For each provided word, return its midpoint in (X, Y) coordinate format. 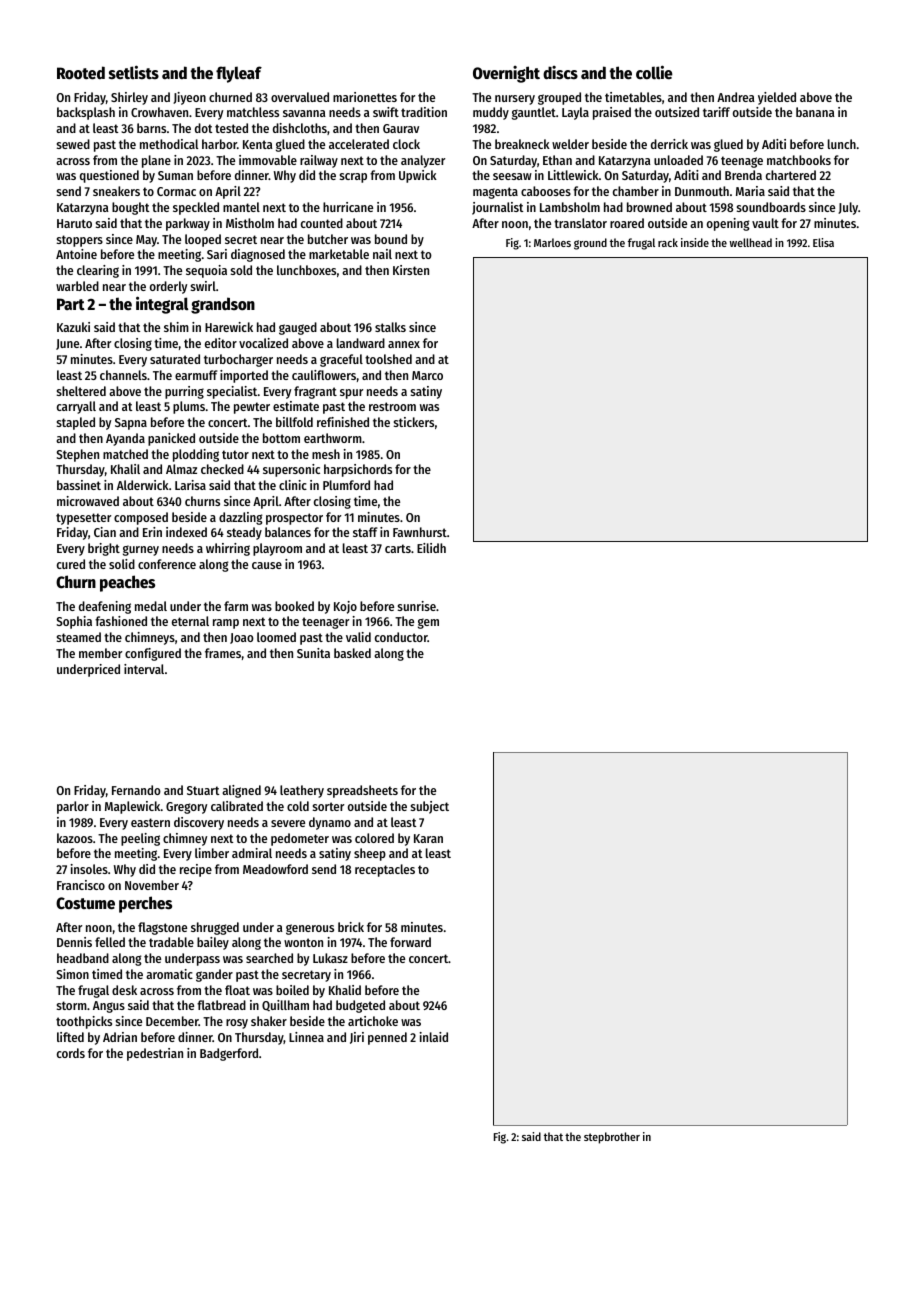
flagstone (162, 928)
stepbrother (612, 1138)
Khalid (345, 990)
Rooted (81, 73)
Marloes (552, 242)
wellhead (750, 242)
